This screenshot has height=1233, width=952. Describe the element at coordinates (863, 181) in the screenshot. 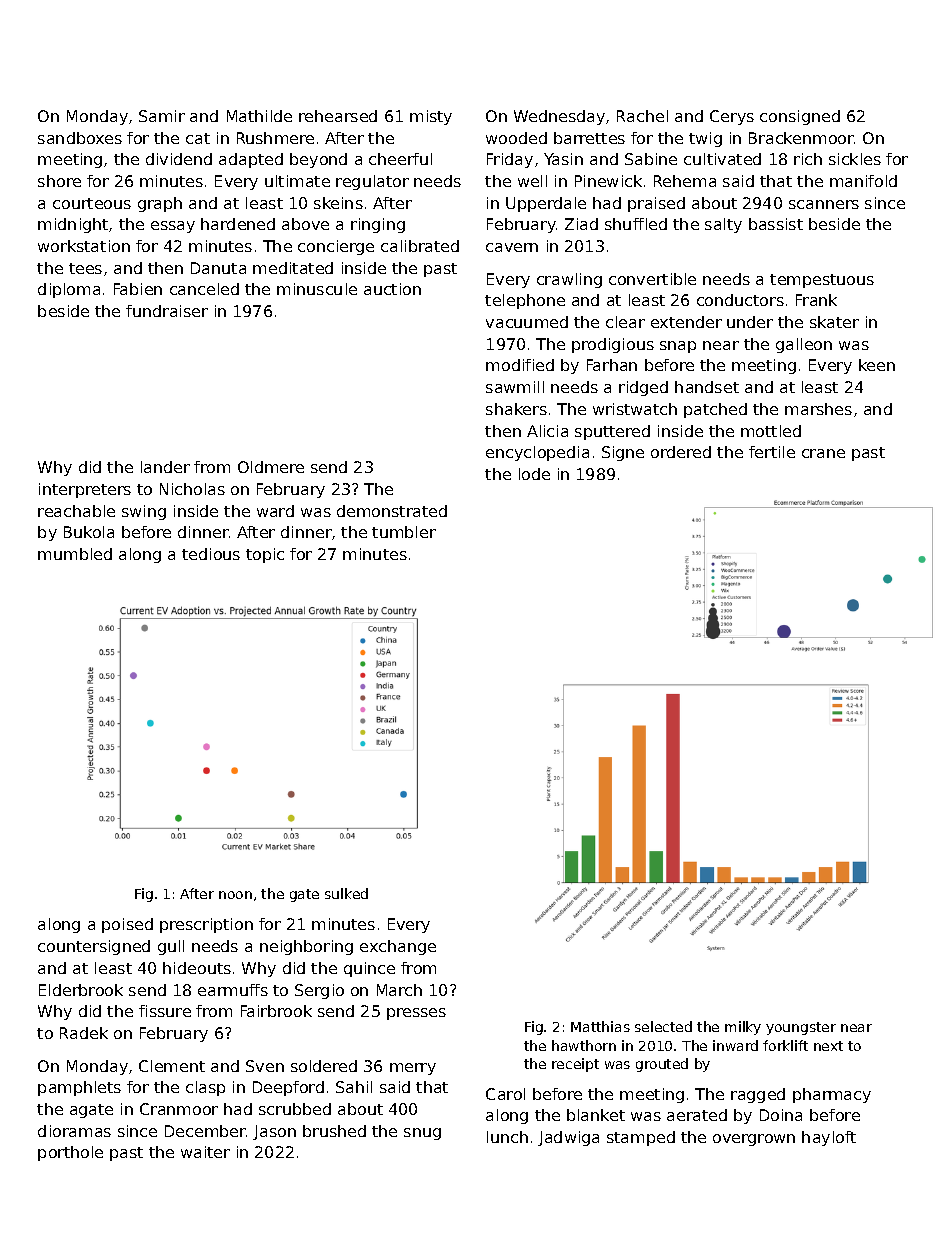

I see `manifold` at that location.
